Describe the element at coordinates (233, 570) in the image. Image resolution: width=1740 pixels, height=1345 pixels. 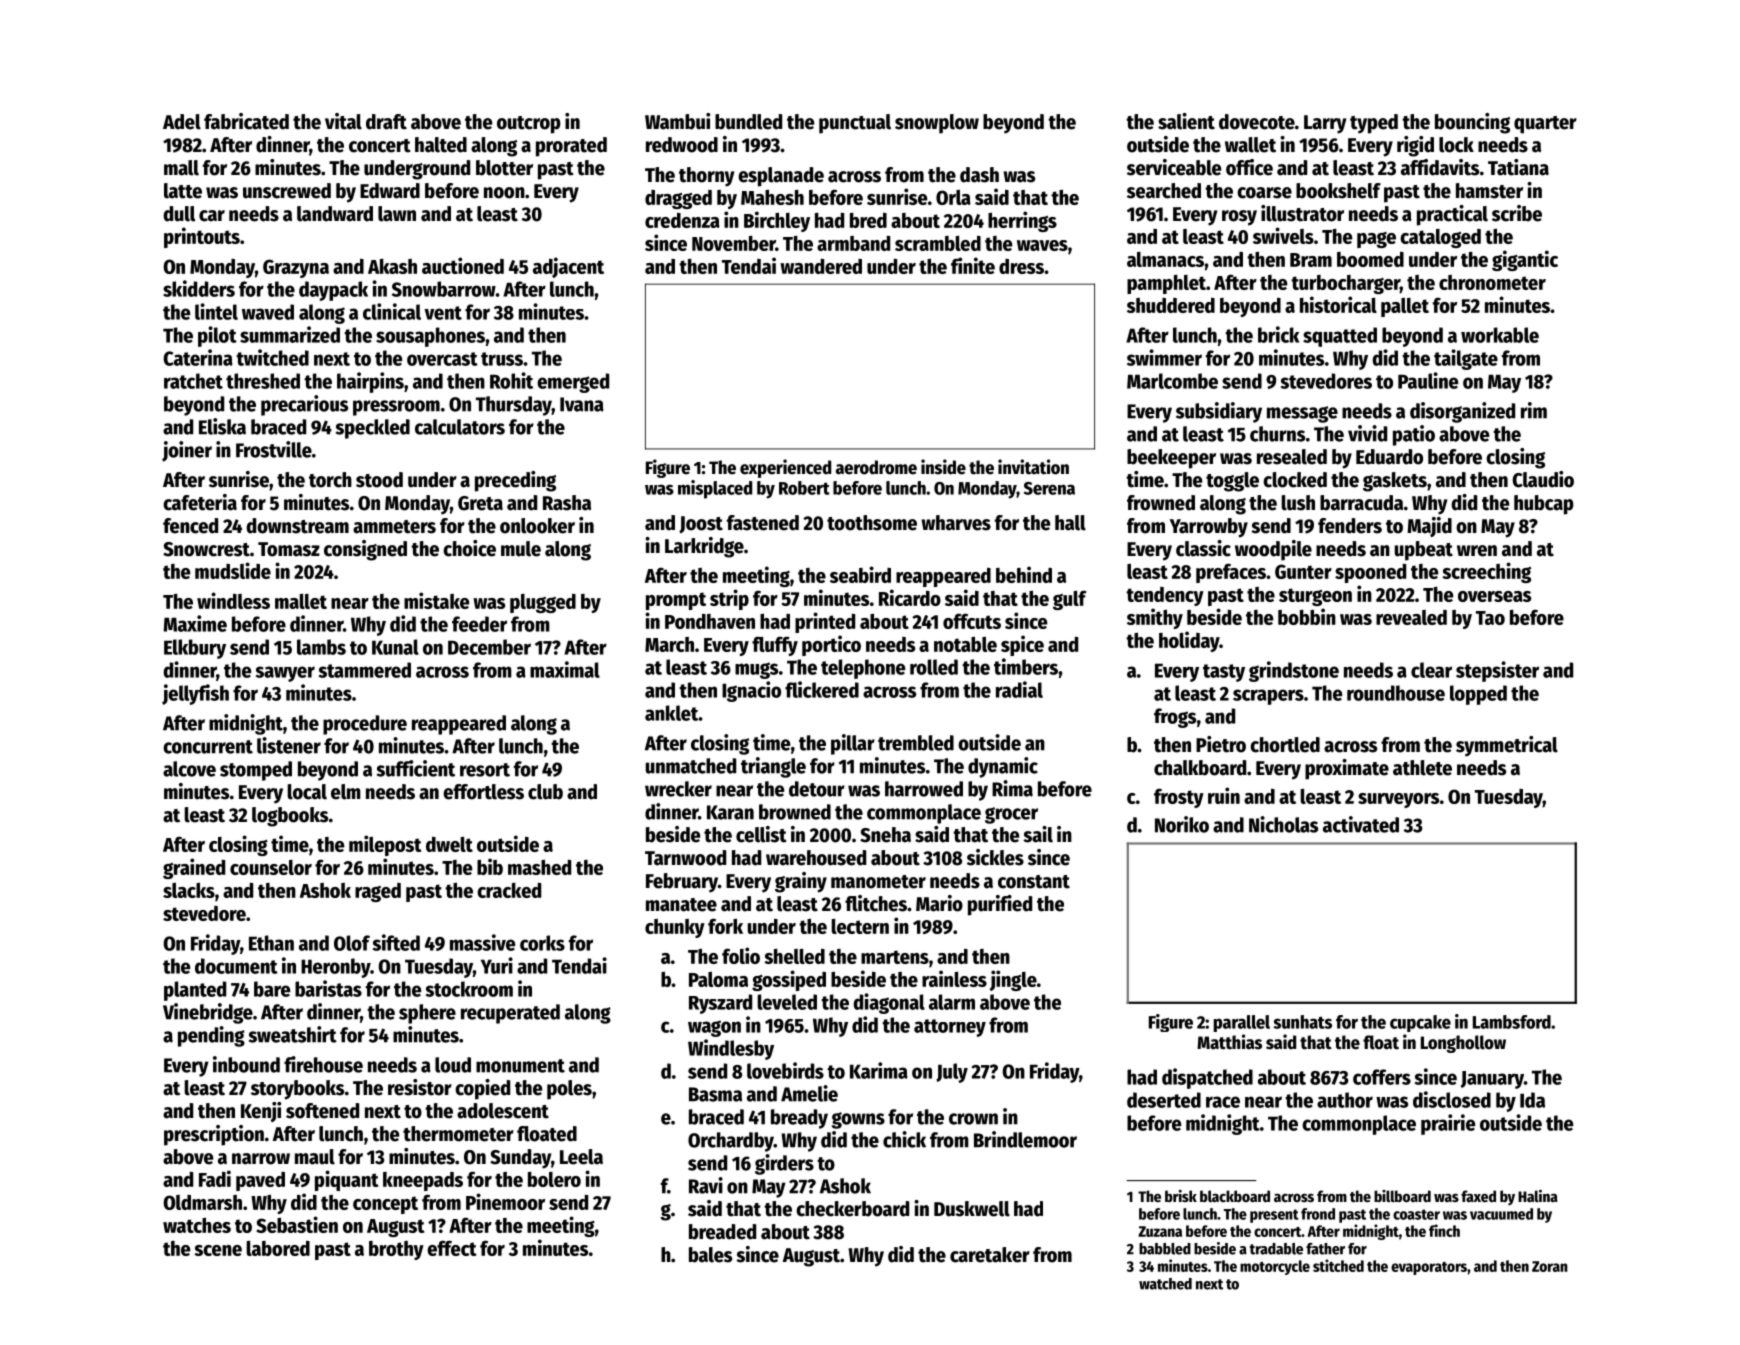
I see `mudslide` at that location.
